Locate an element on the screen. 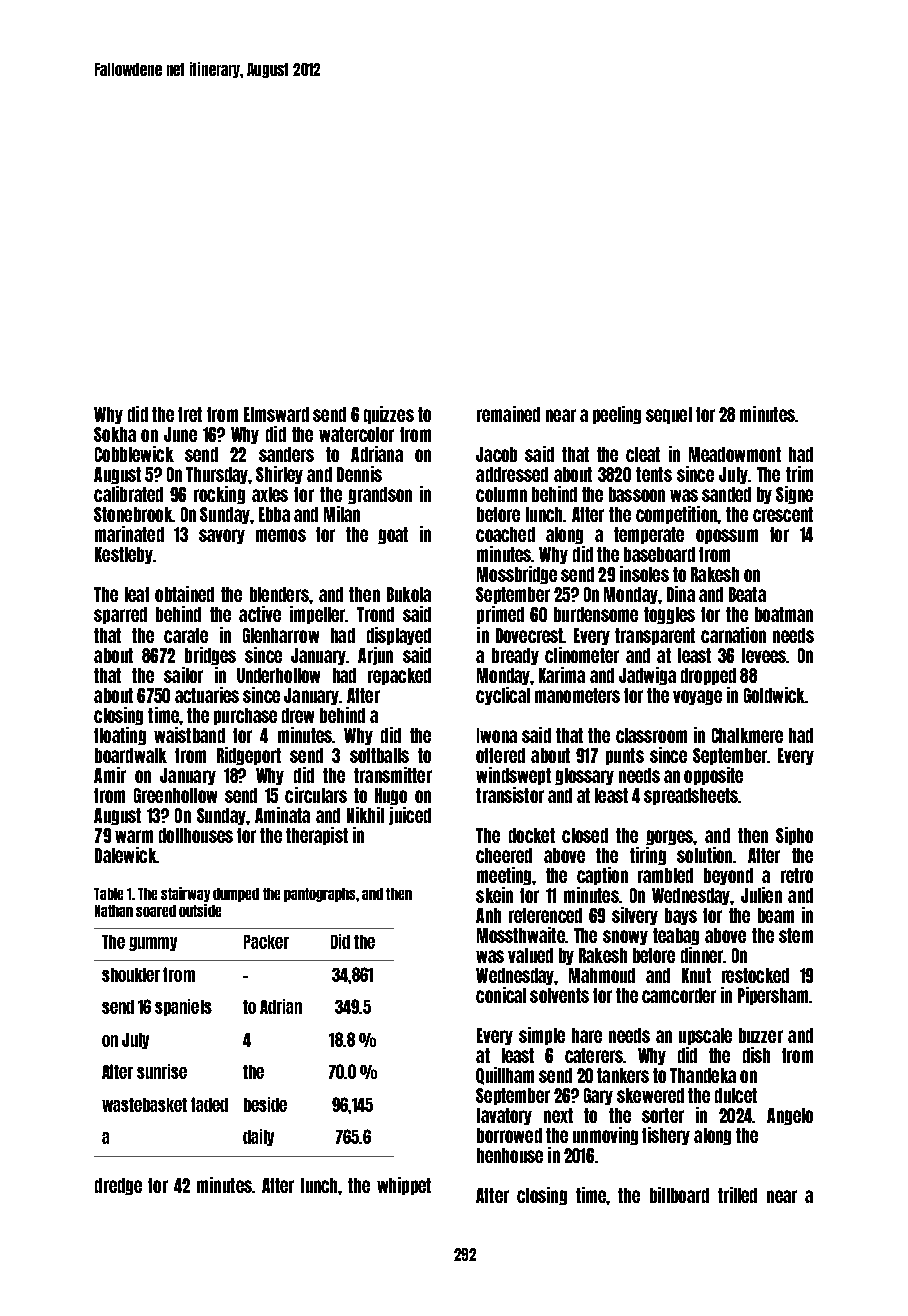 This screenshot has height=1316, width=908. soared is located at coordinates (156, 911).
